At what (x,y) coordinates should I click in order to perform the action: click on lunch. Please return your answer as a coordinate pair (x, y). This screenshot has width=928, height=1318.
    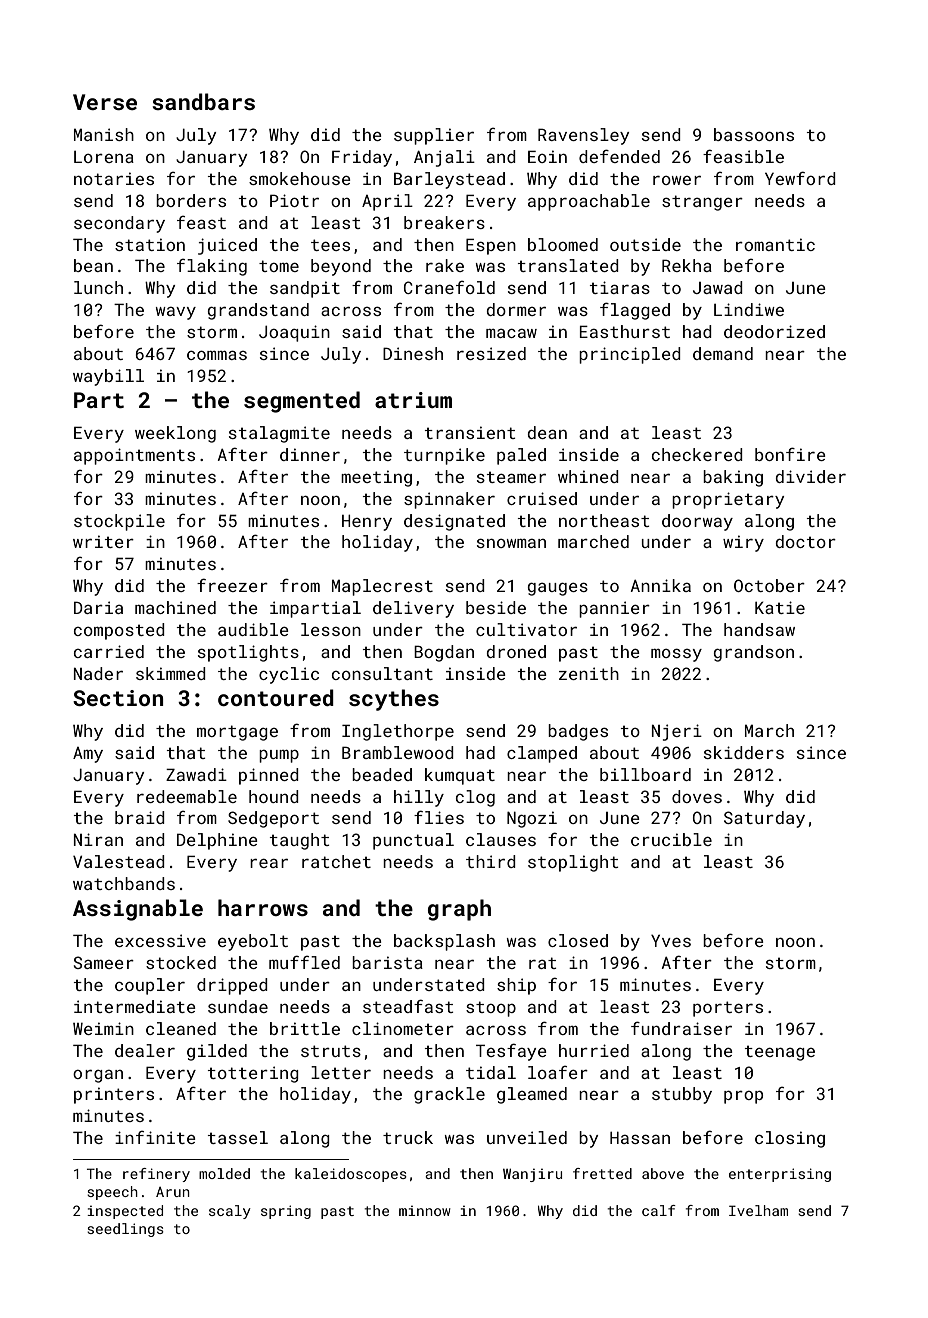
    Looking at the image, I should click on (98, 287).
